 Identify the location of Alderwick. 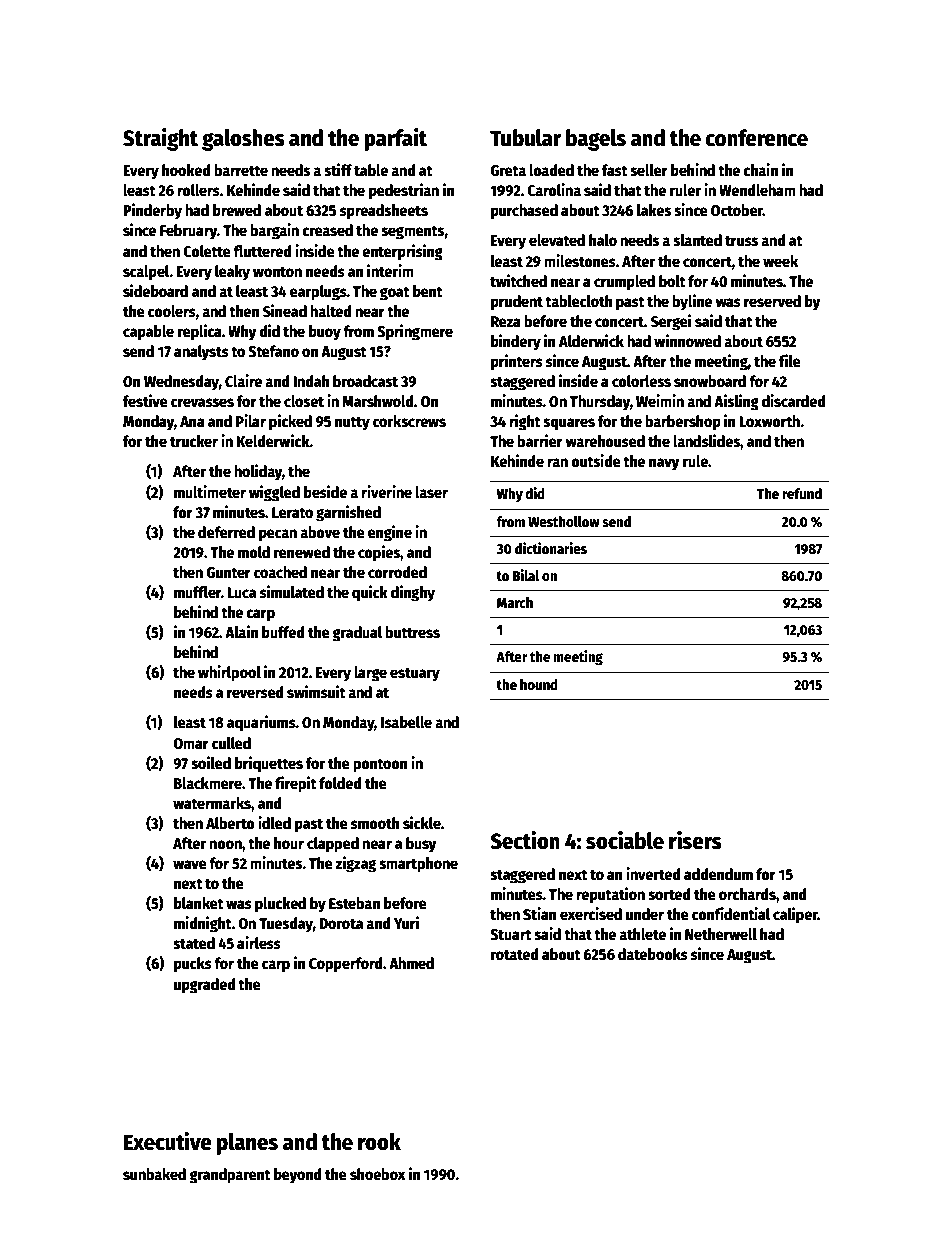
(591, 341).
